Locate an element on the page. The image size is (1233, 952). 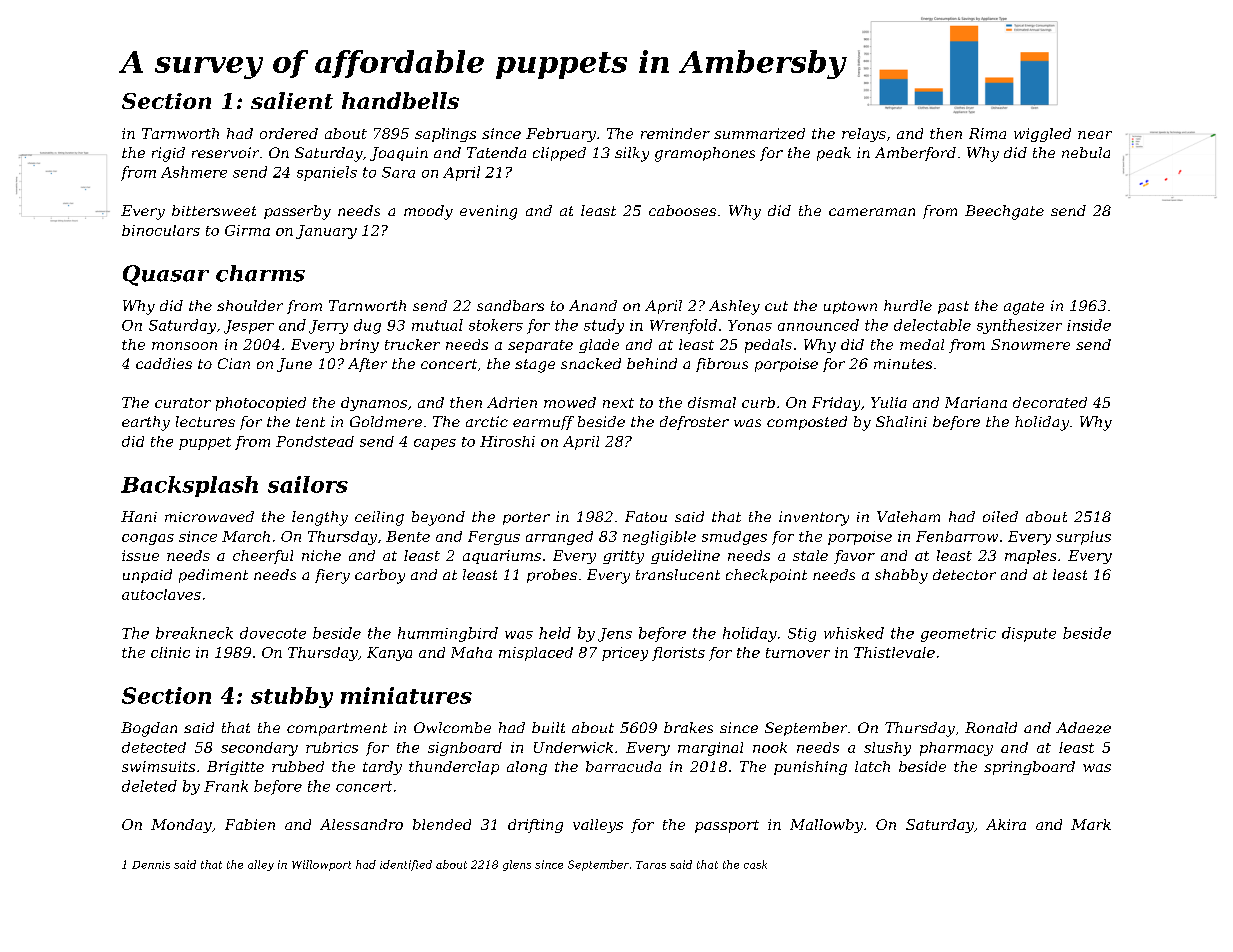
Dennis is located at coordinates (151, 865).
